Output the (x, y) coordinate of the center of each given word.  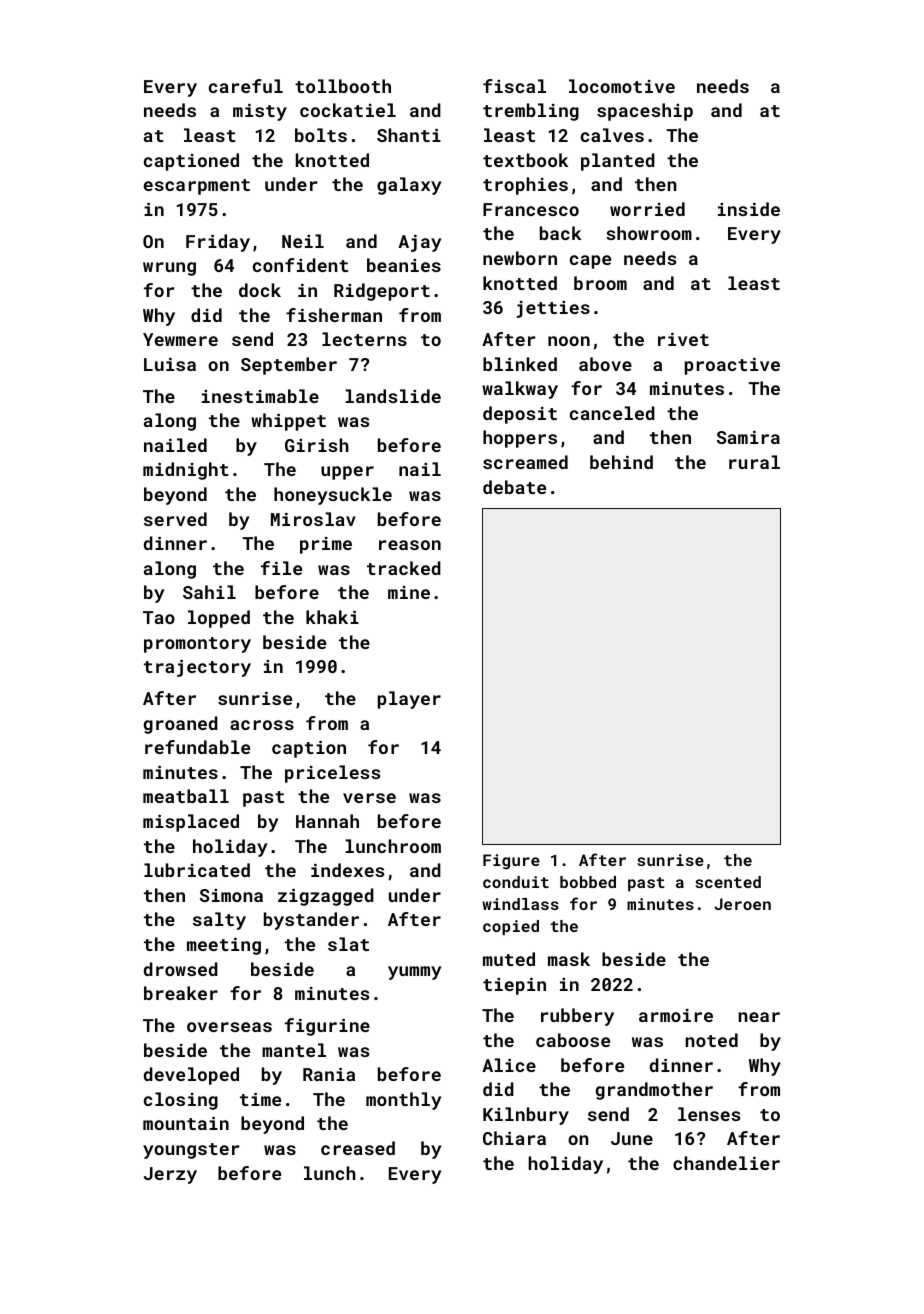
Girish (317, 445)
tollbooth (343, 86)
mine (409, 592)
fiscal (514, 86)
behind (621, 462)
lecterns (364, 339)
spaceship (645, 112)
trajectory (197, 668)
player (409, 700)
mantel (294, 1050)
